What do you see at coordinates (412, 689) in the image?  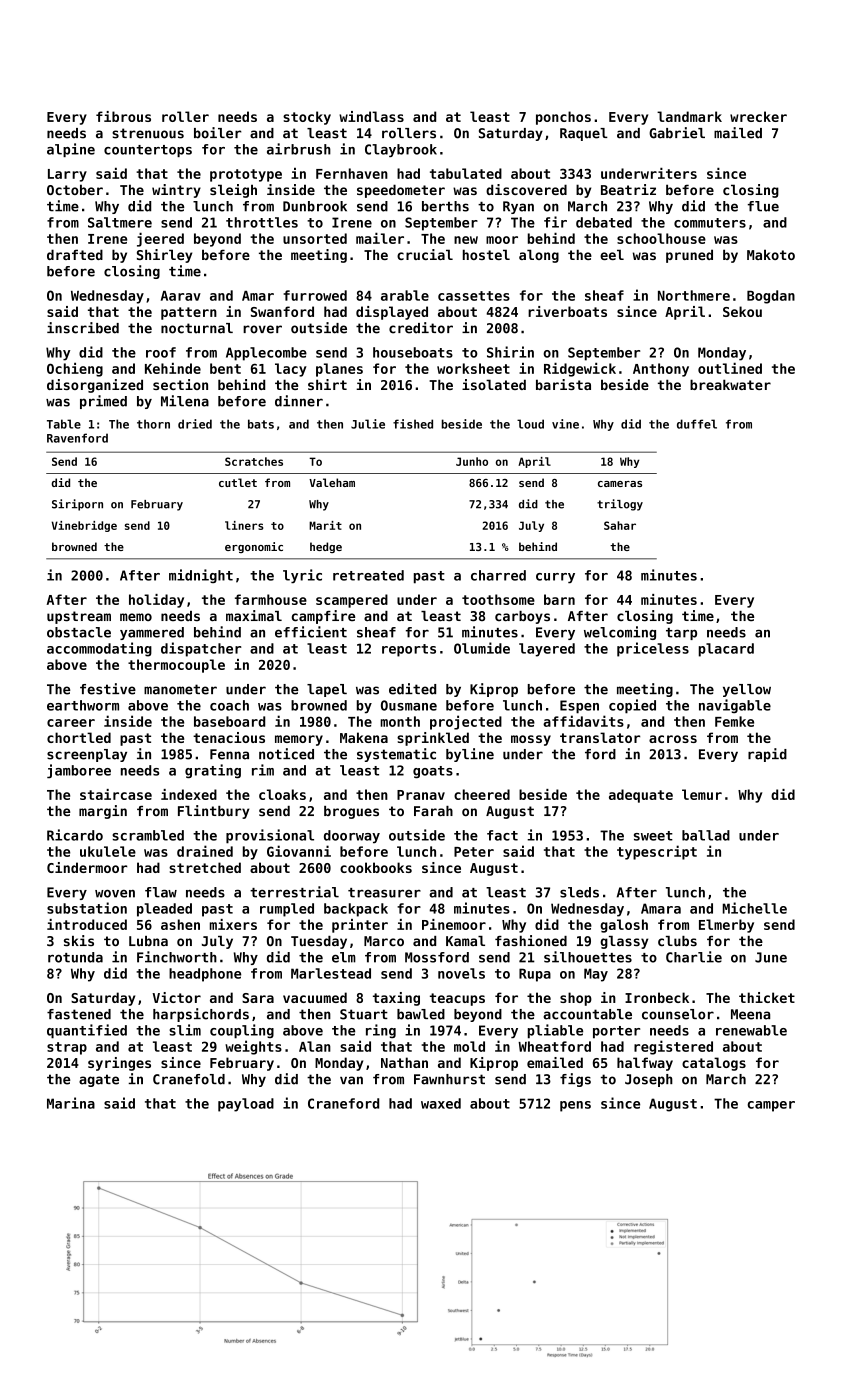 I see `edited` at bounding box center [412, 689].
